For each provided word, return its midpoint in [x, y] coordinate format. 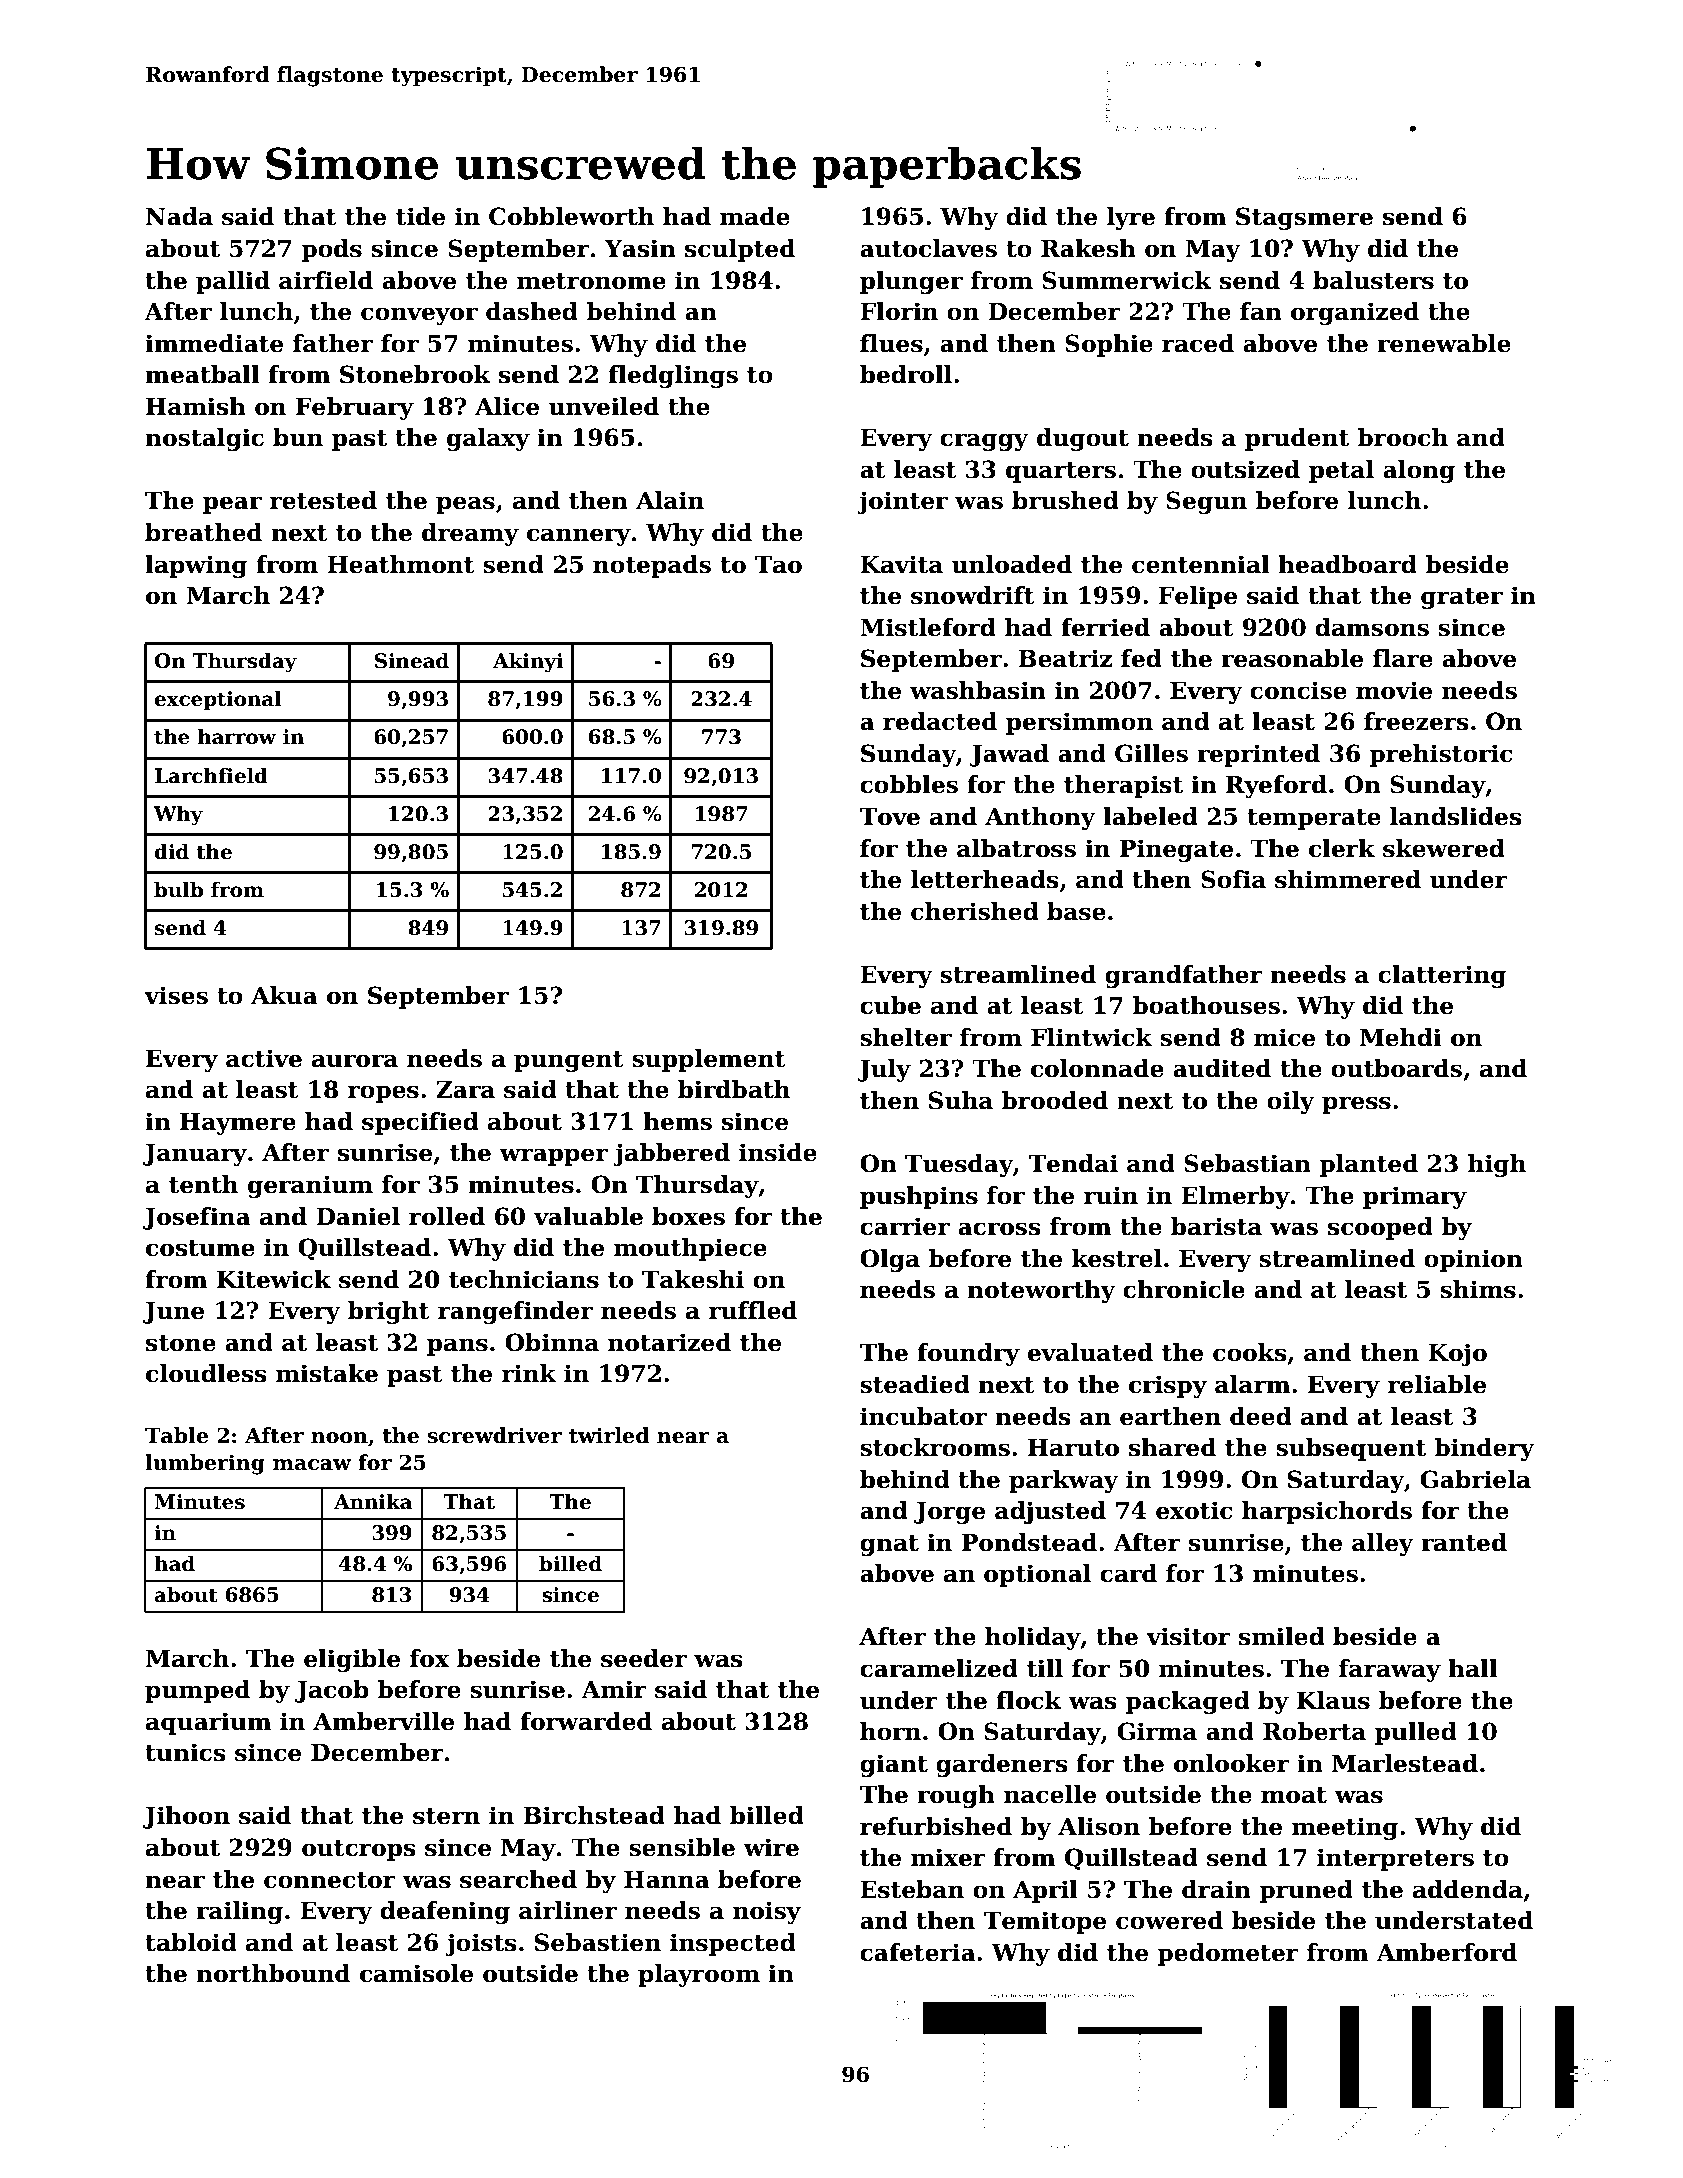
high [1497, 1165]
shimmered [1348, 879]
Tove [890, 817]
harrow [237, 737]
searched [518, 1879]
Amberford [1446, 1952]
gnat [889, 1545]
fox [429, 1658]
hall [1473, 1668]
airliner [568, 1910]
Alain [670, 500]
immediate [214, 343]
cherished [975, 911]
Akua [284, 995]
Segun [1206, 502]
